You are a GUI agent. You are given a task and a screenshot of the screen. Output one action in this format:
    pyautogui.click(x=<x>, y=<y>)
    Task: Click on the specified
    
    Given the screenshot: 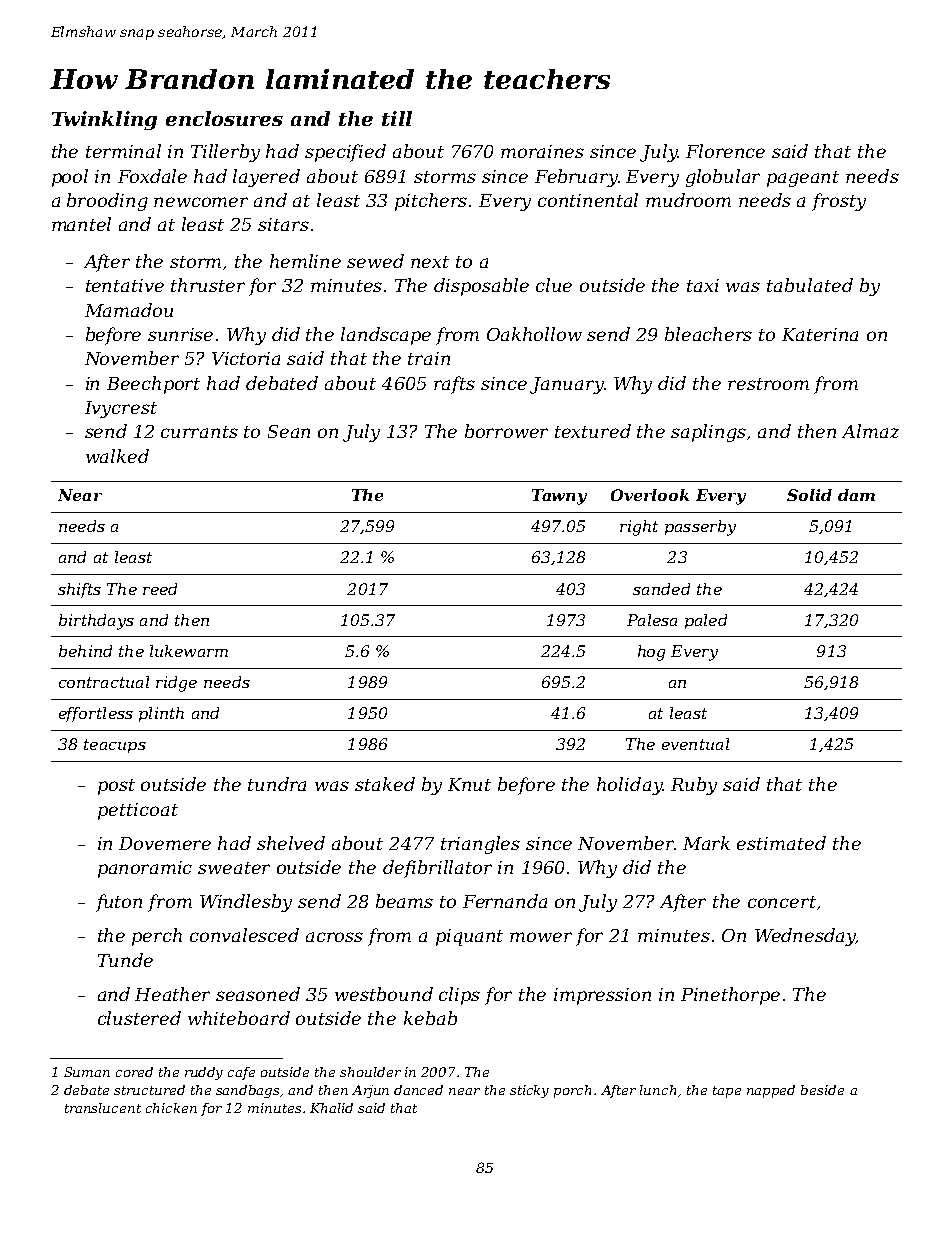 What is the action you would take?
    pyautogui.click(x=345, y=153)
